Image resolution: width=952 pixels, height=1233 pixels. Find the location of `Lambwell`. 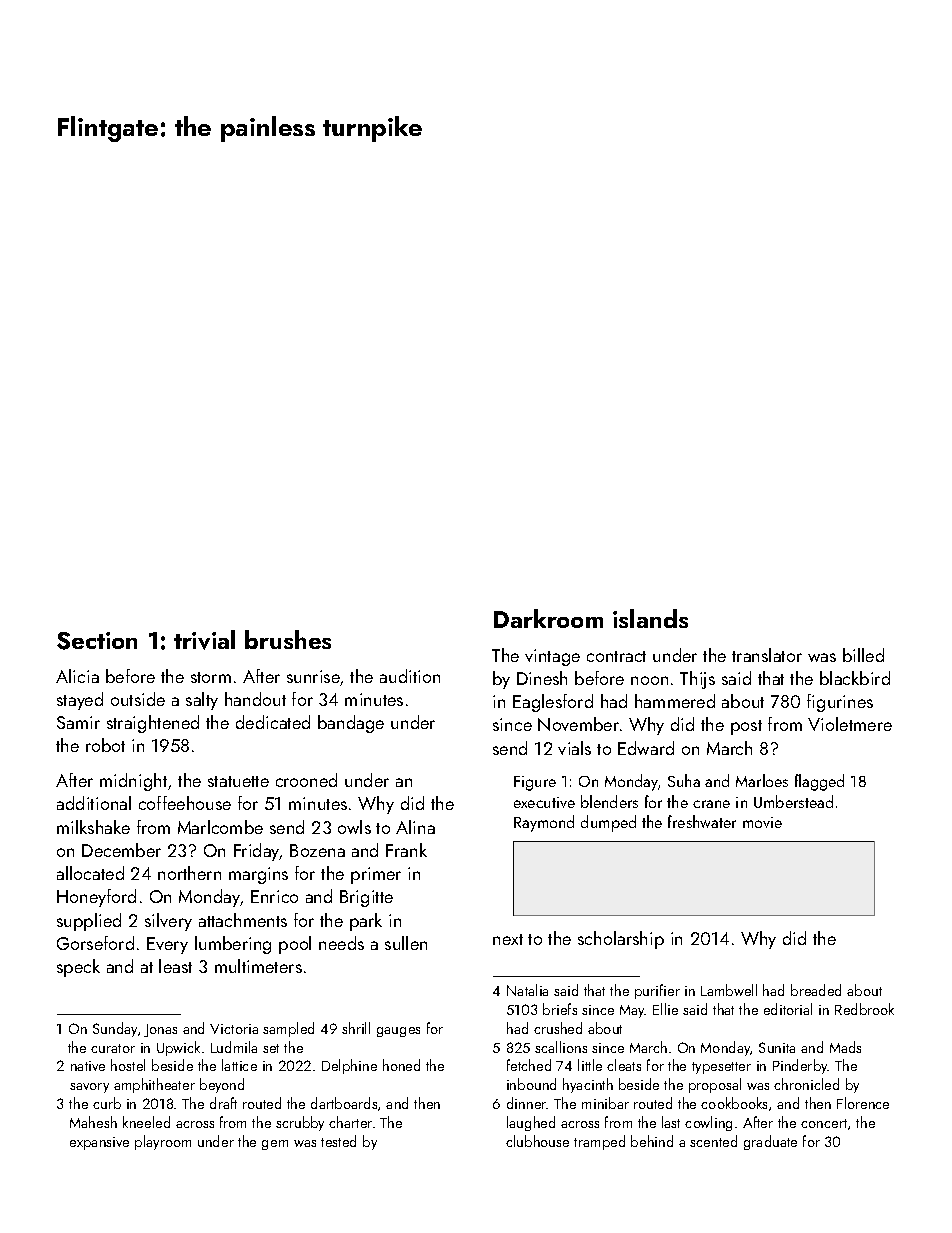

Lambwell is located at coordinates (729, 990).
